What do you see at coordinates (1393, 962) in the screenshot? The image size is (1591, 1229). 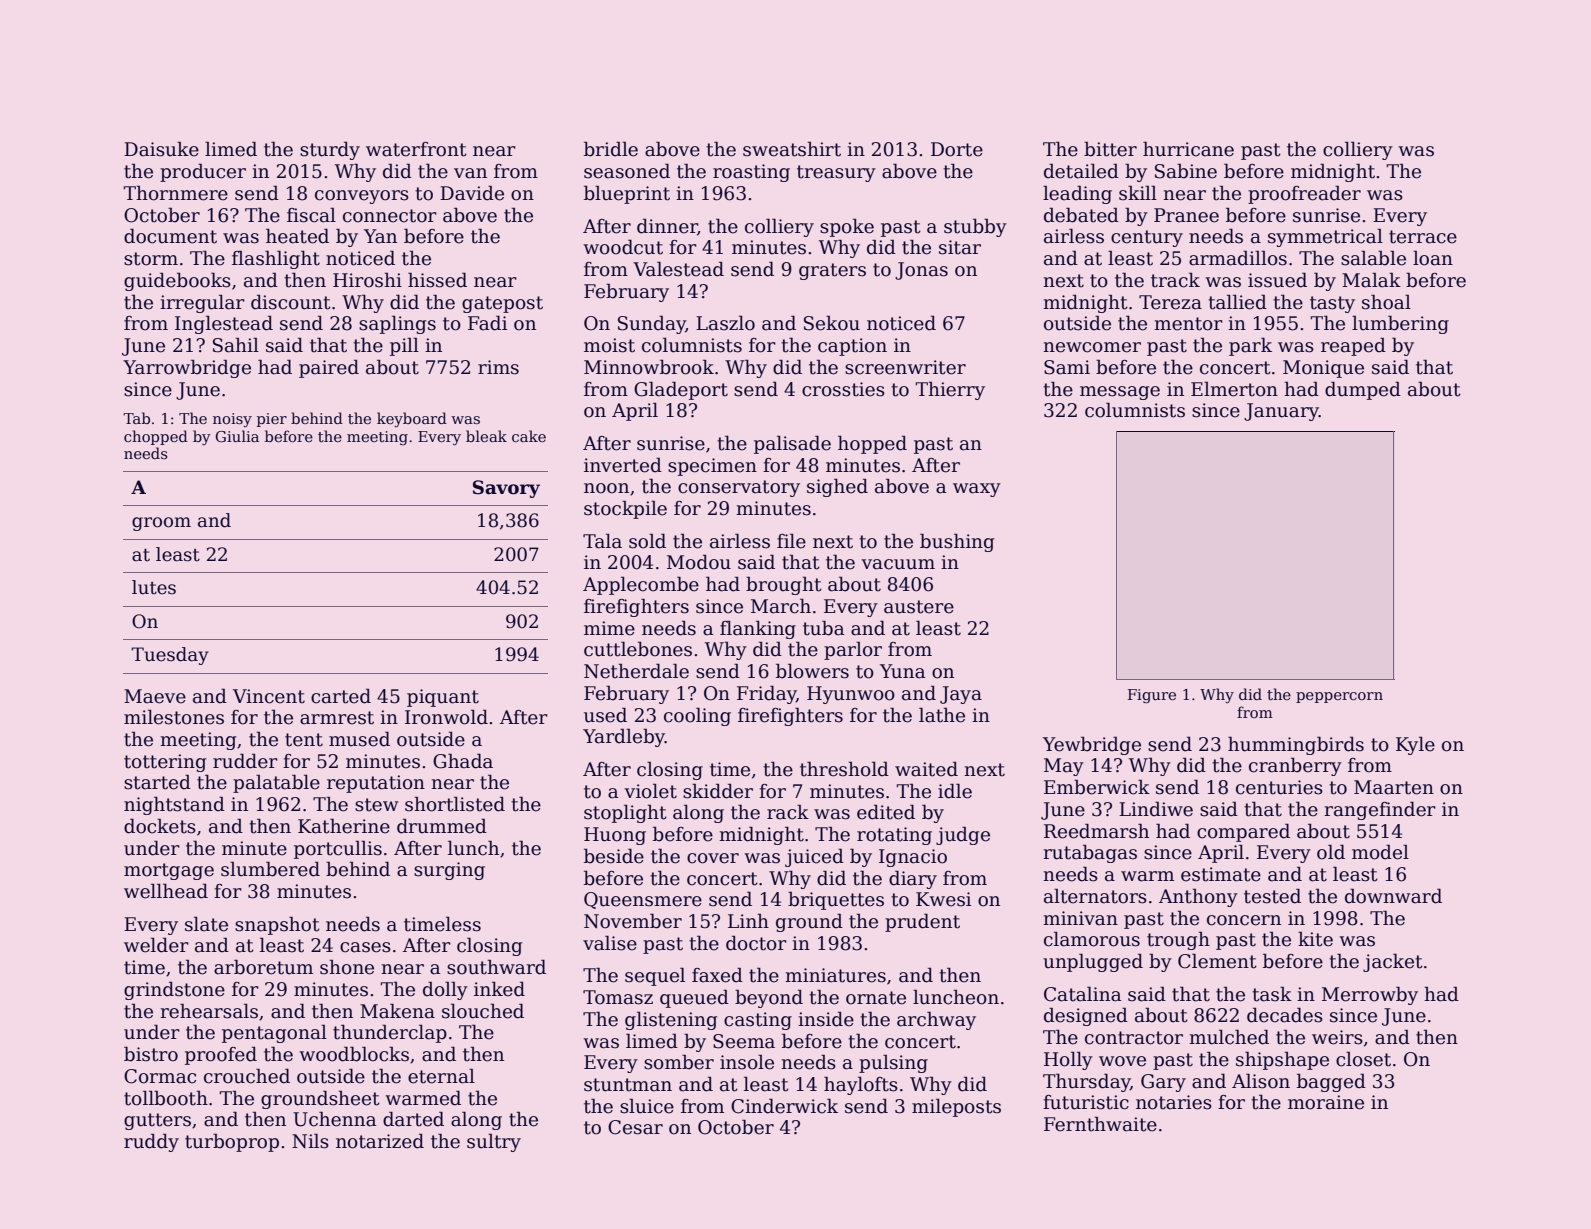 I see `jacket` at bounding box center [1393, 962].
